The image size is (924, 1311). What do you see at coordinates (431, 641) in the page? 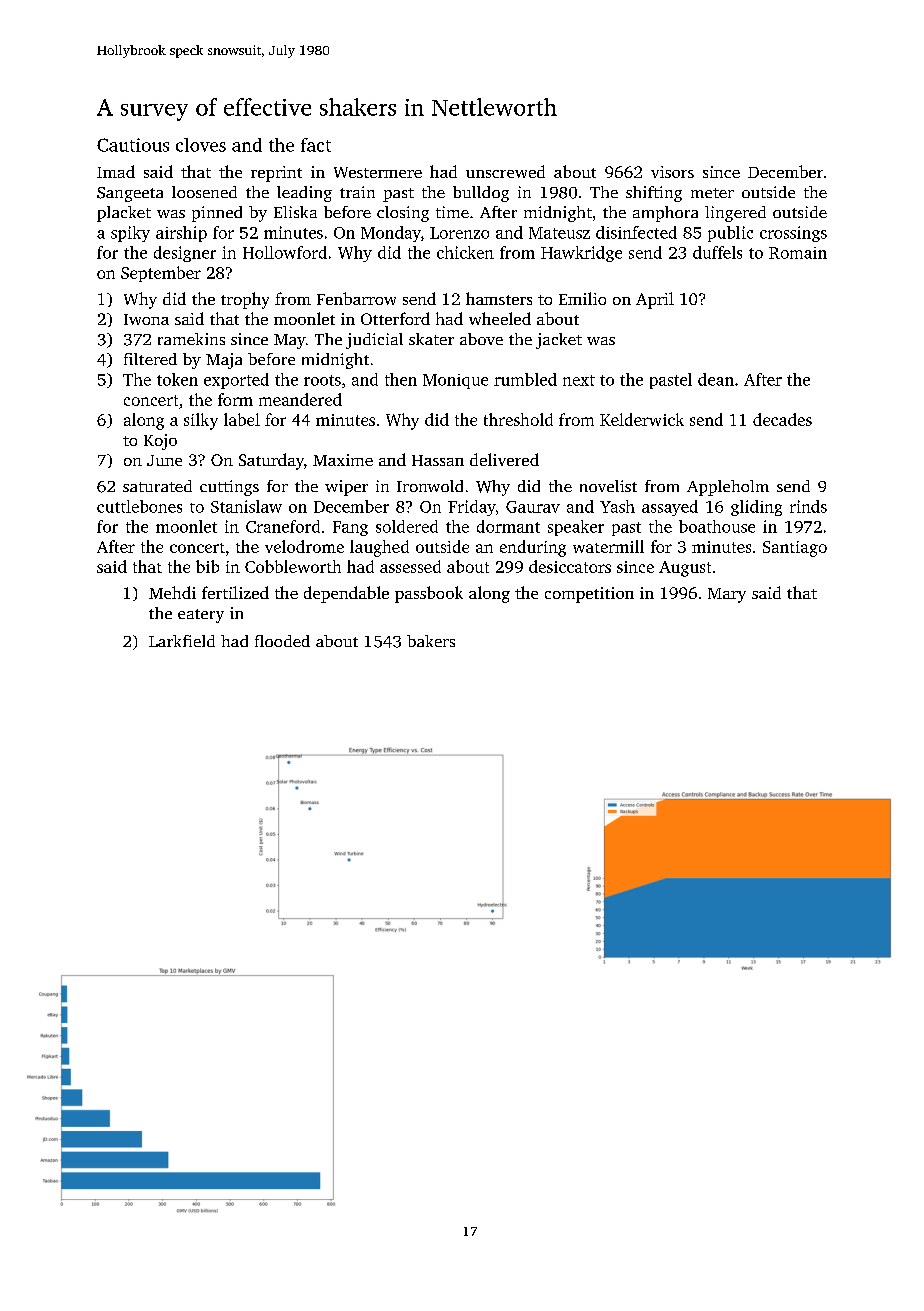
I see `bakers` at bounding box center [431, 641].
